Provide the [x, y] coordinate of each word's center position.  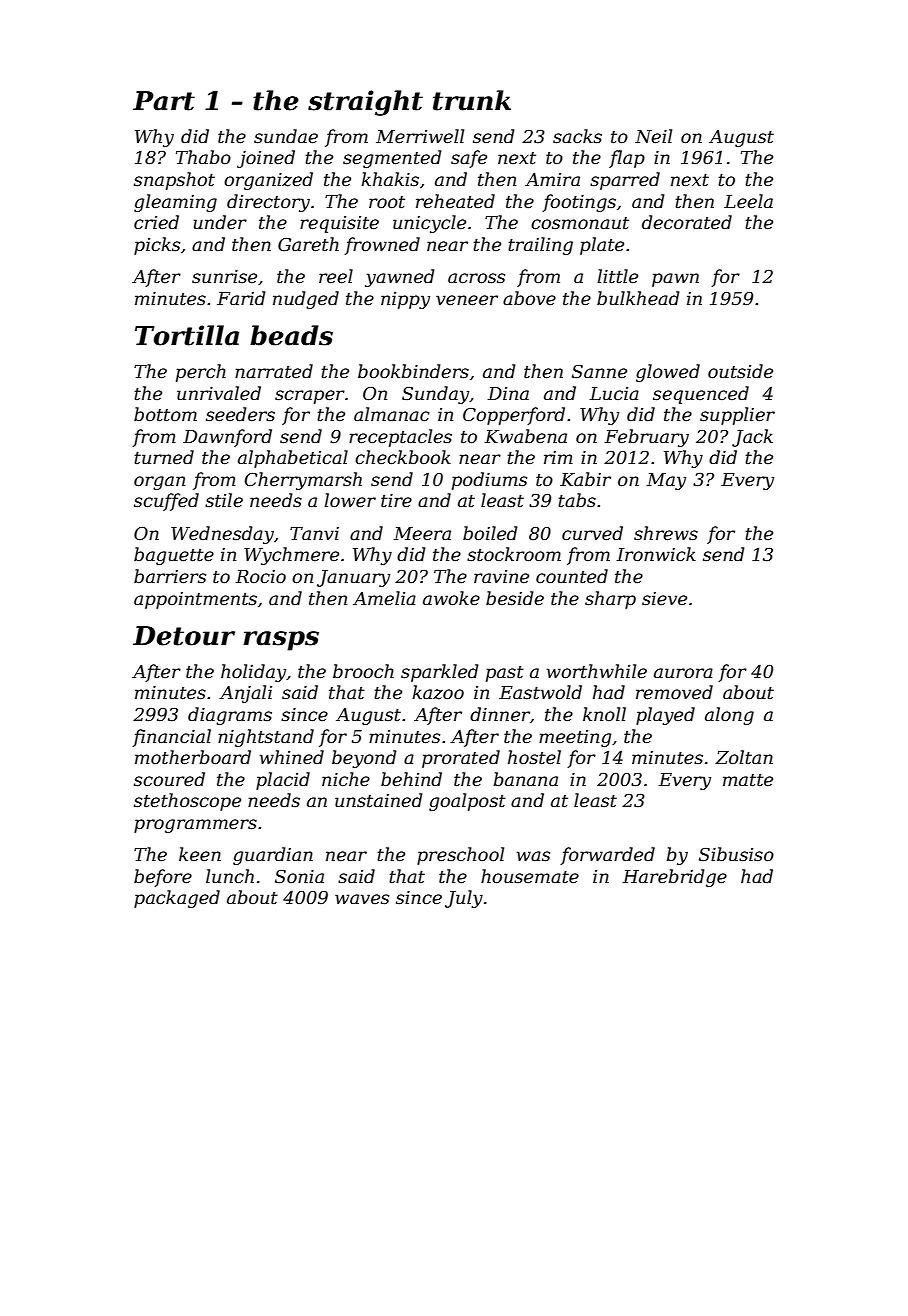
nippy [405, 300]
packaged [177, 899]
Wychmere [291, 556]
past [505, 674]
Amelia [384, 598]
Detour [184, 636]
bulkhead [638, 298]
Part [164, 101]
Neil [653, 136]
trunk [472, 100]
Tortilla [187, 335]
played [665, 716]
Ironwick [656, 554]
